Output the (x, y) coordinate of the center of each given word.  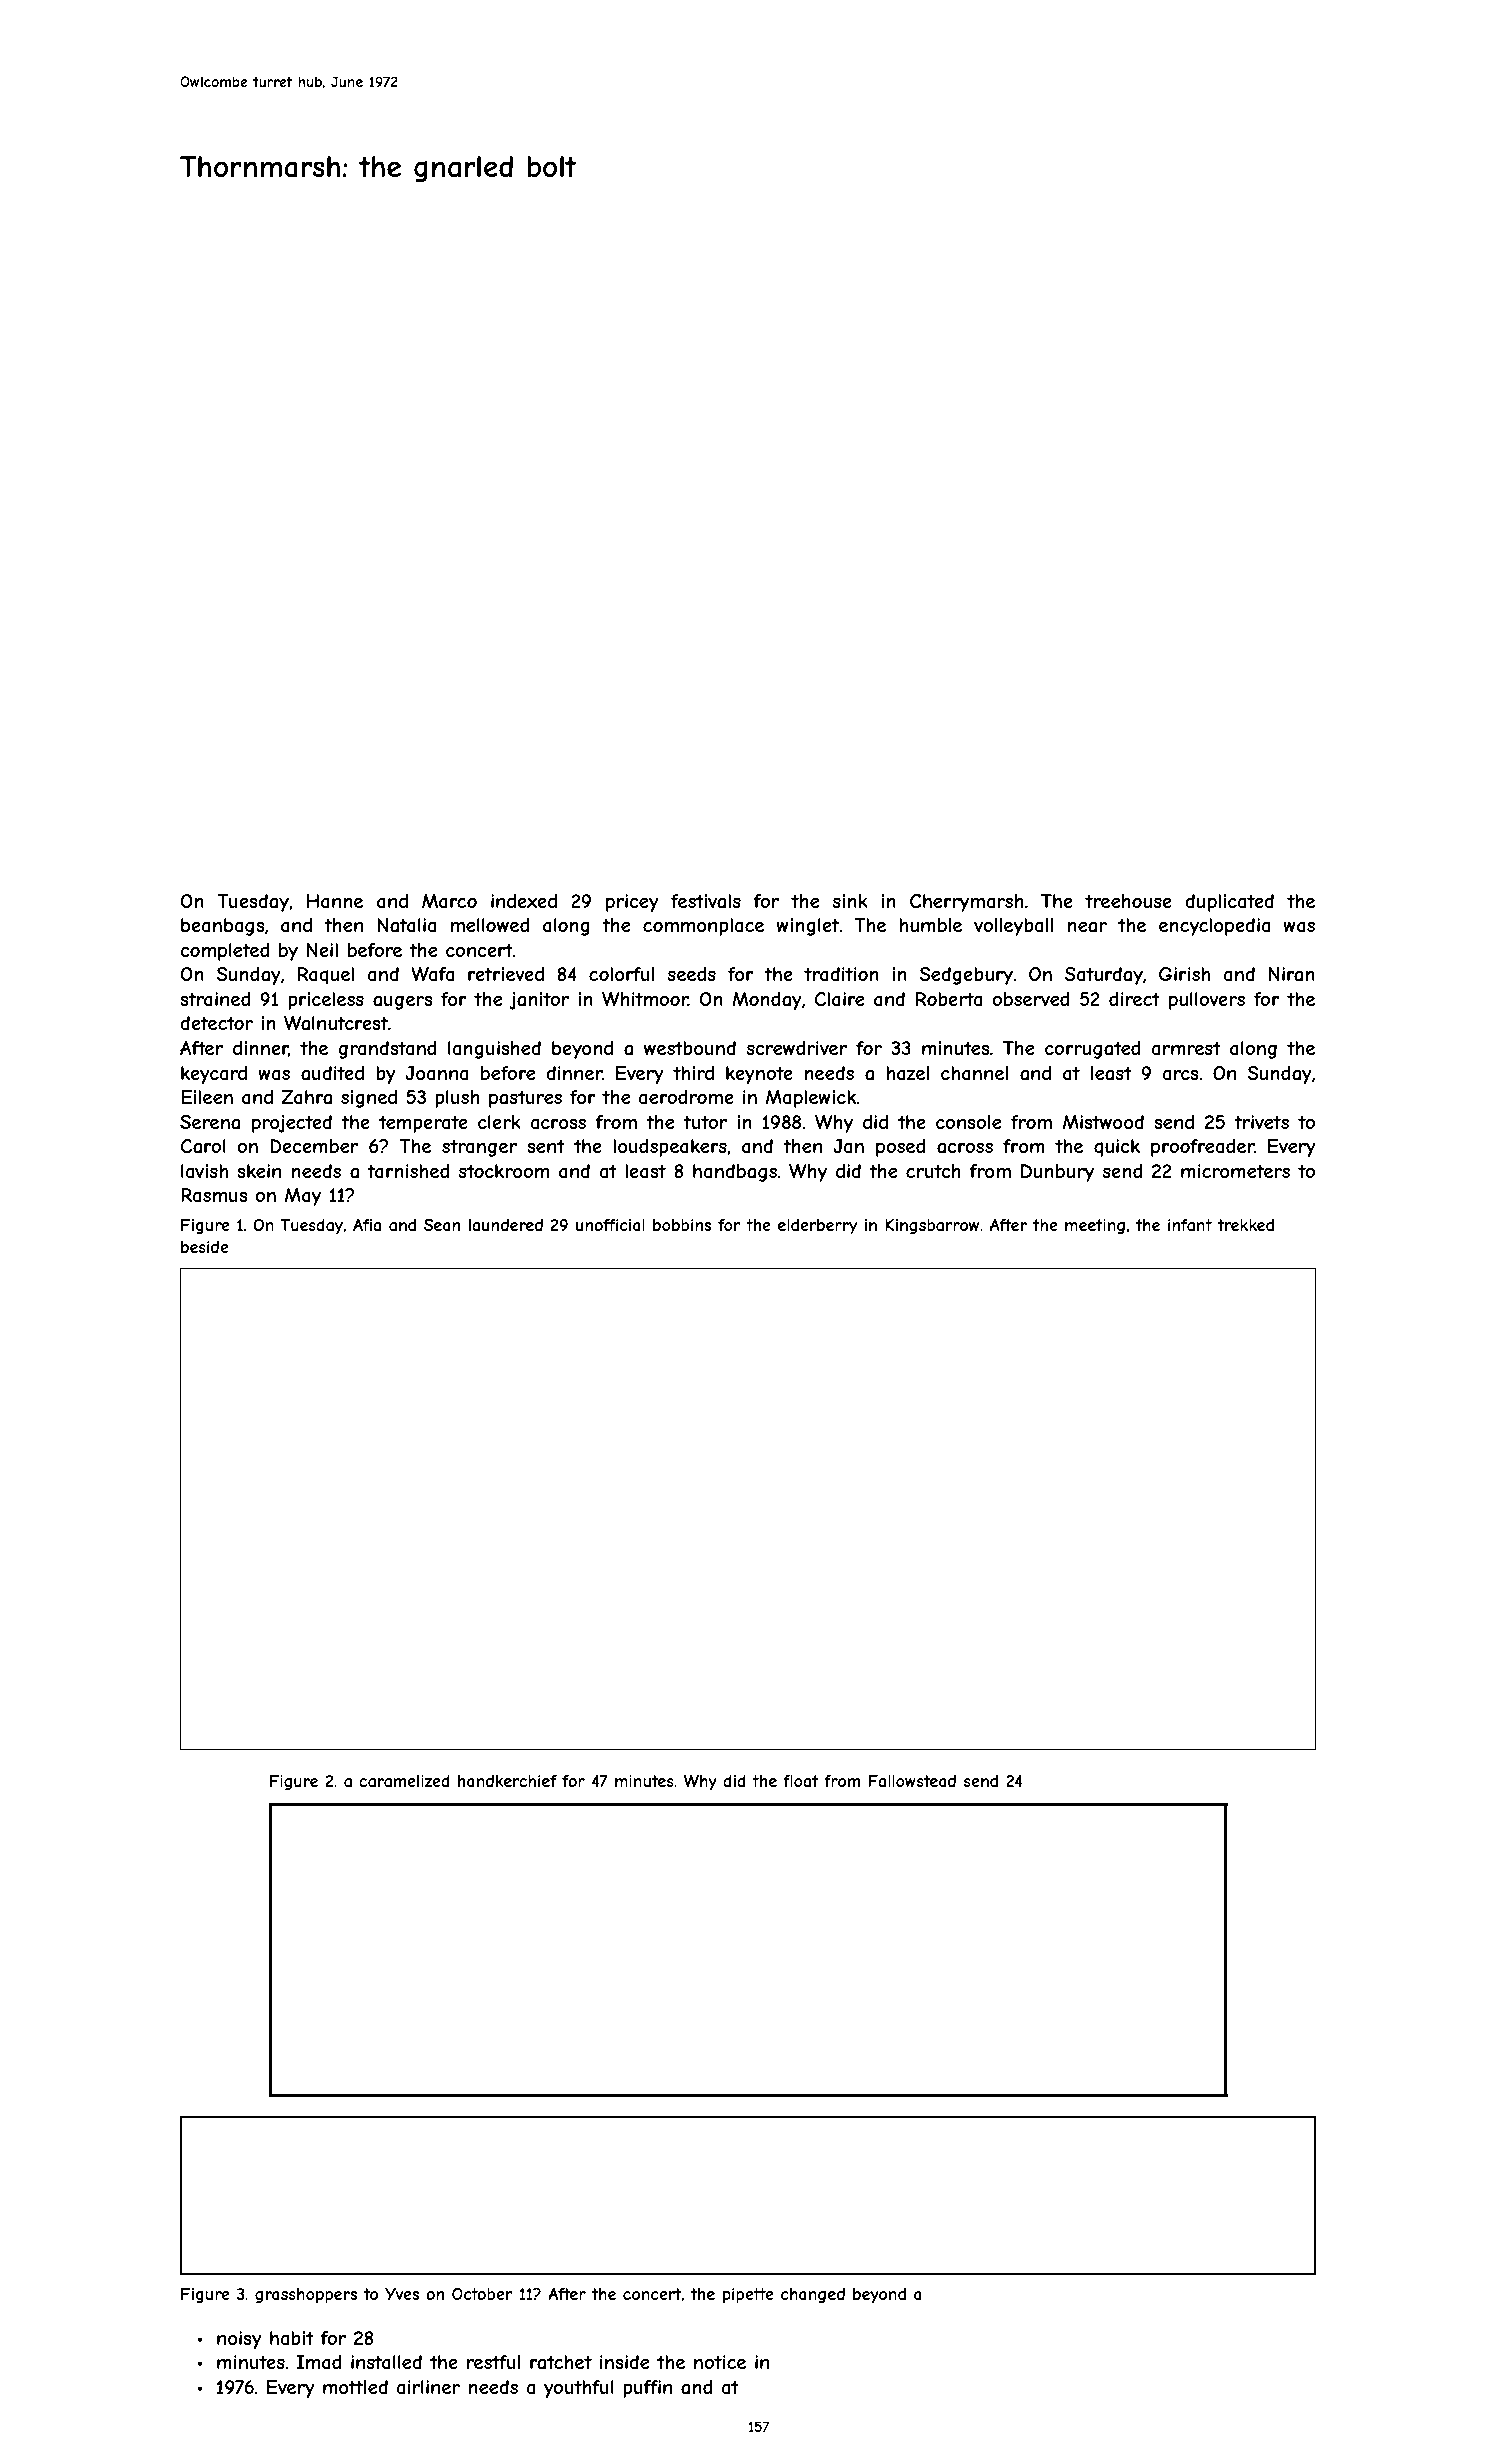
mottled (355, 2387)
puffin (647, 2389)
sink (850, 901)
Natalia (406, 925)
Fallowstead (912, 1781)
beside (205, 1247)
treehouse (1128, 901)
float (801, 1781)
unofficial (610, 1225)
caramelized (404, 1781)
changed (813, 2295)
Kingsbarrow (932, 1226)
